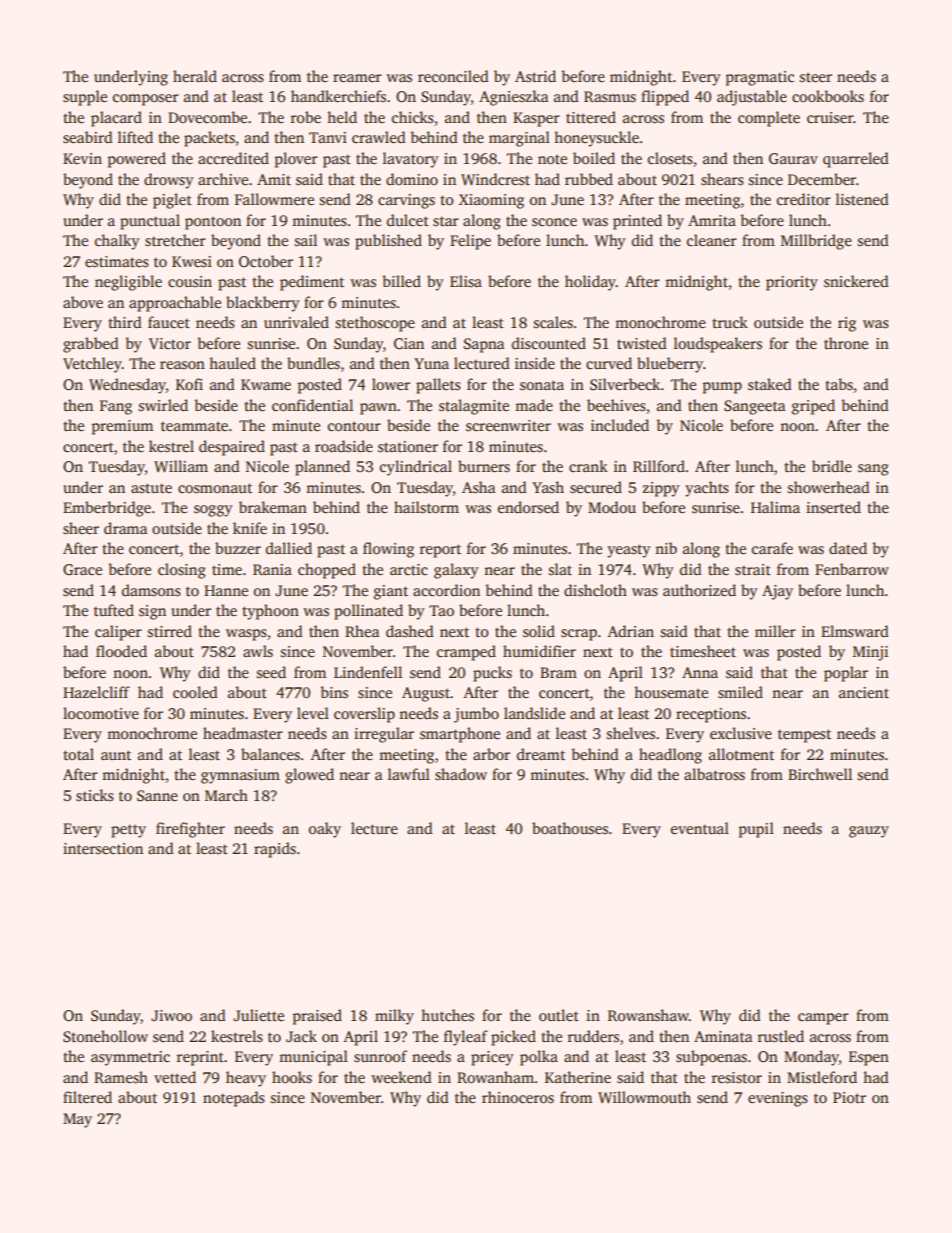  I want to click on milky, so click(394, 1017).
